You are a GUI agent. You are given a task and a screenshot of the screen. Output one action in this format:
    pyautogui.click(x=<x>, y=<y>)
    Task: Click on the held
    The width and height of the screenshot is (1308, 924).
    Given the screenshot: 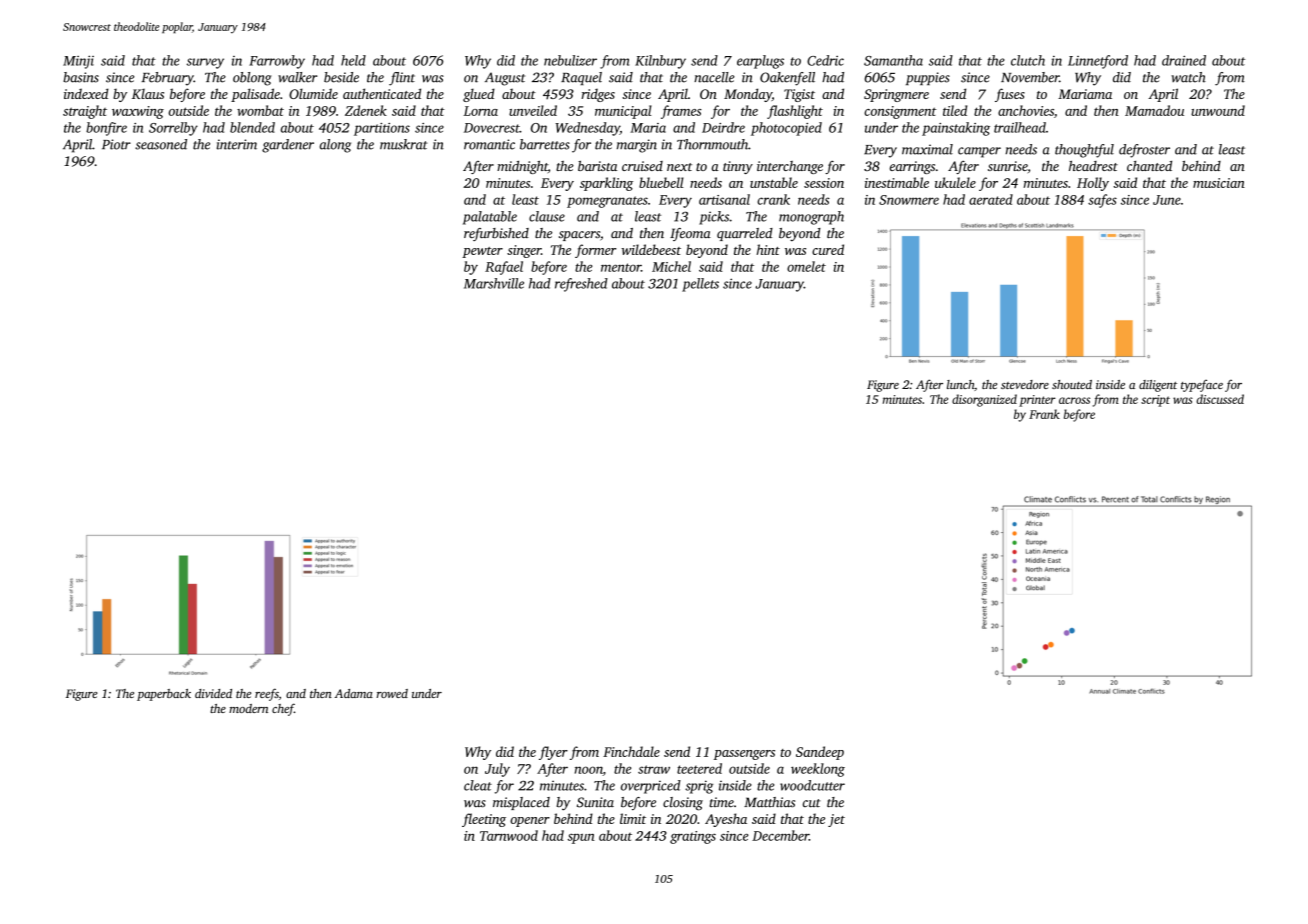 What is the action you would take?
    pyautogui.click(x=353, y=60)
